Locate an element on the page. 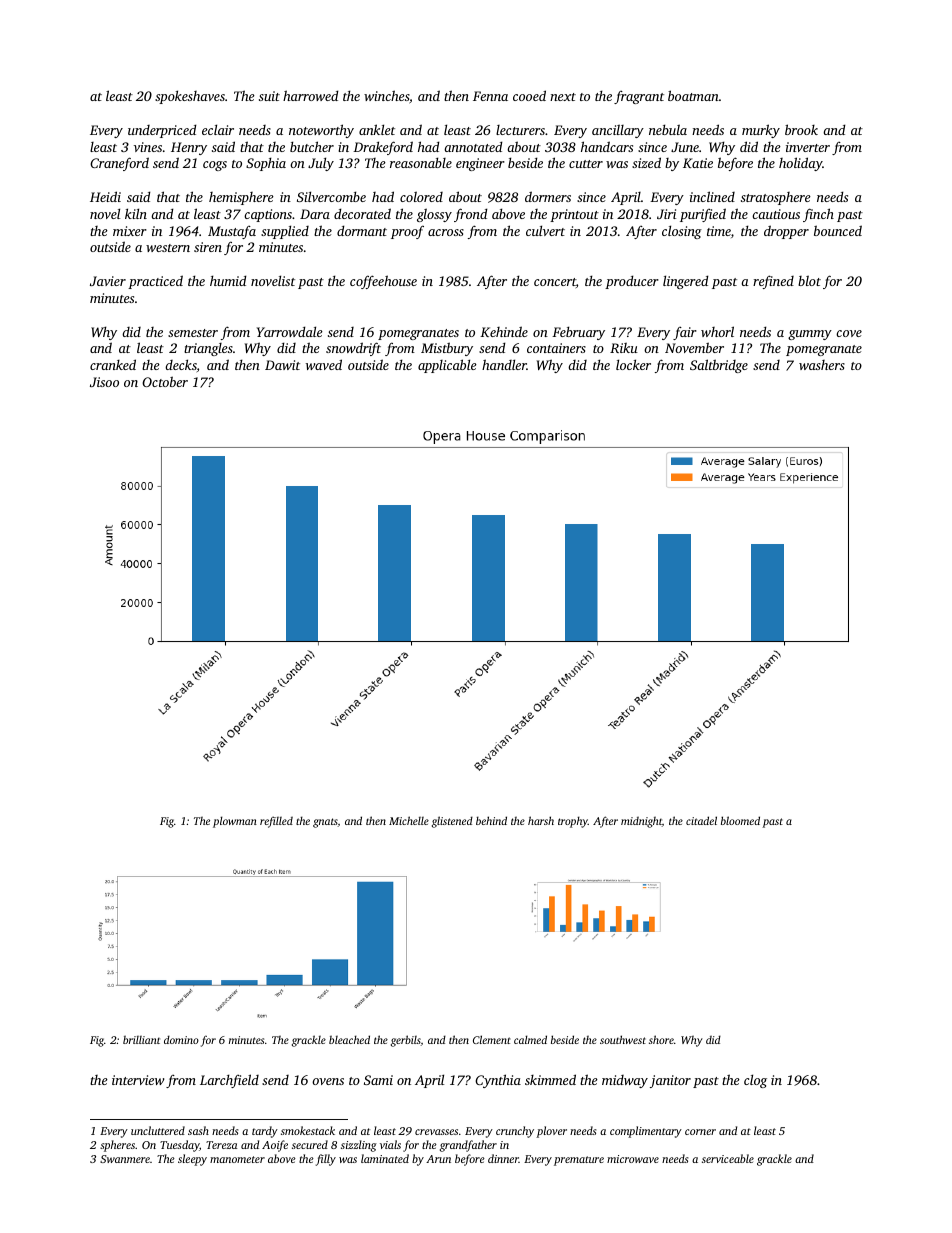 This image has width=952, height=1233. whorl is located at coordinates (717, 331).
